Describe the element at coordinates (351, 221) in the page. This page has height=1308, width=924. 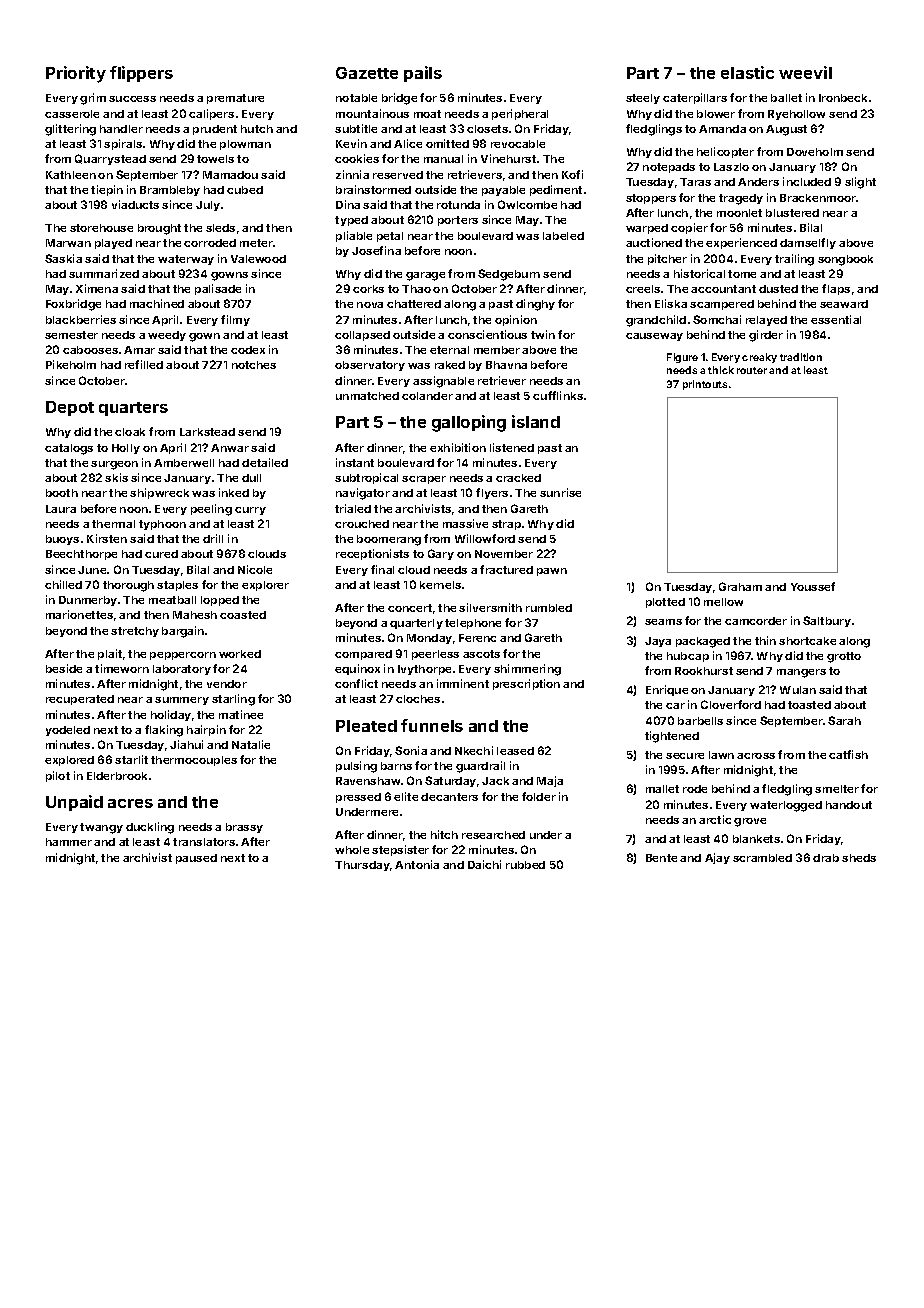
I see `typed` at that location.
